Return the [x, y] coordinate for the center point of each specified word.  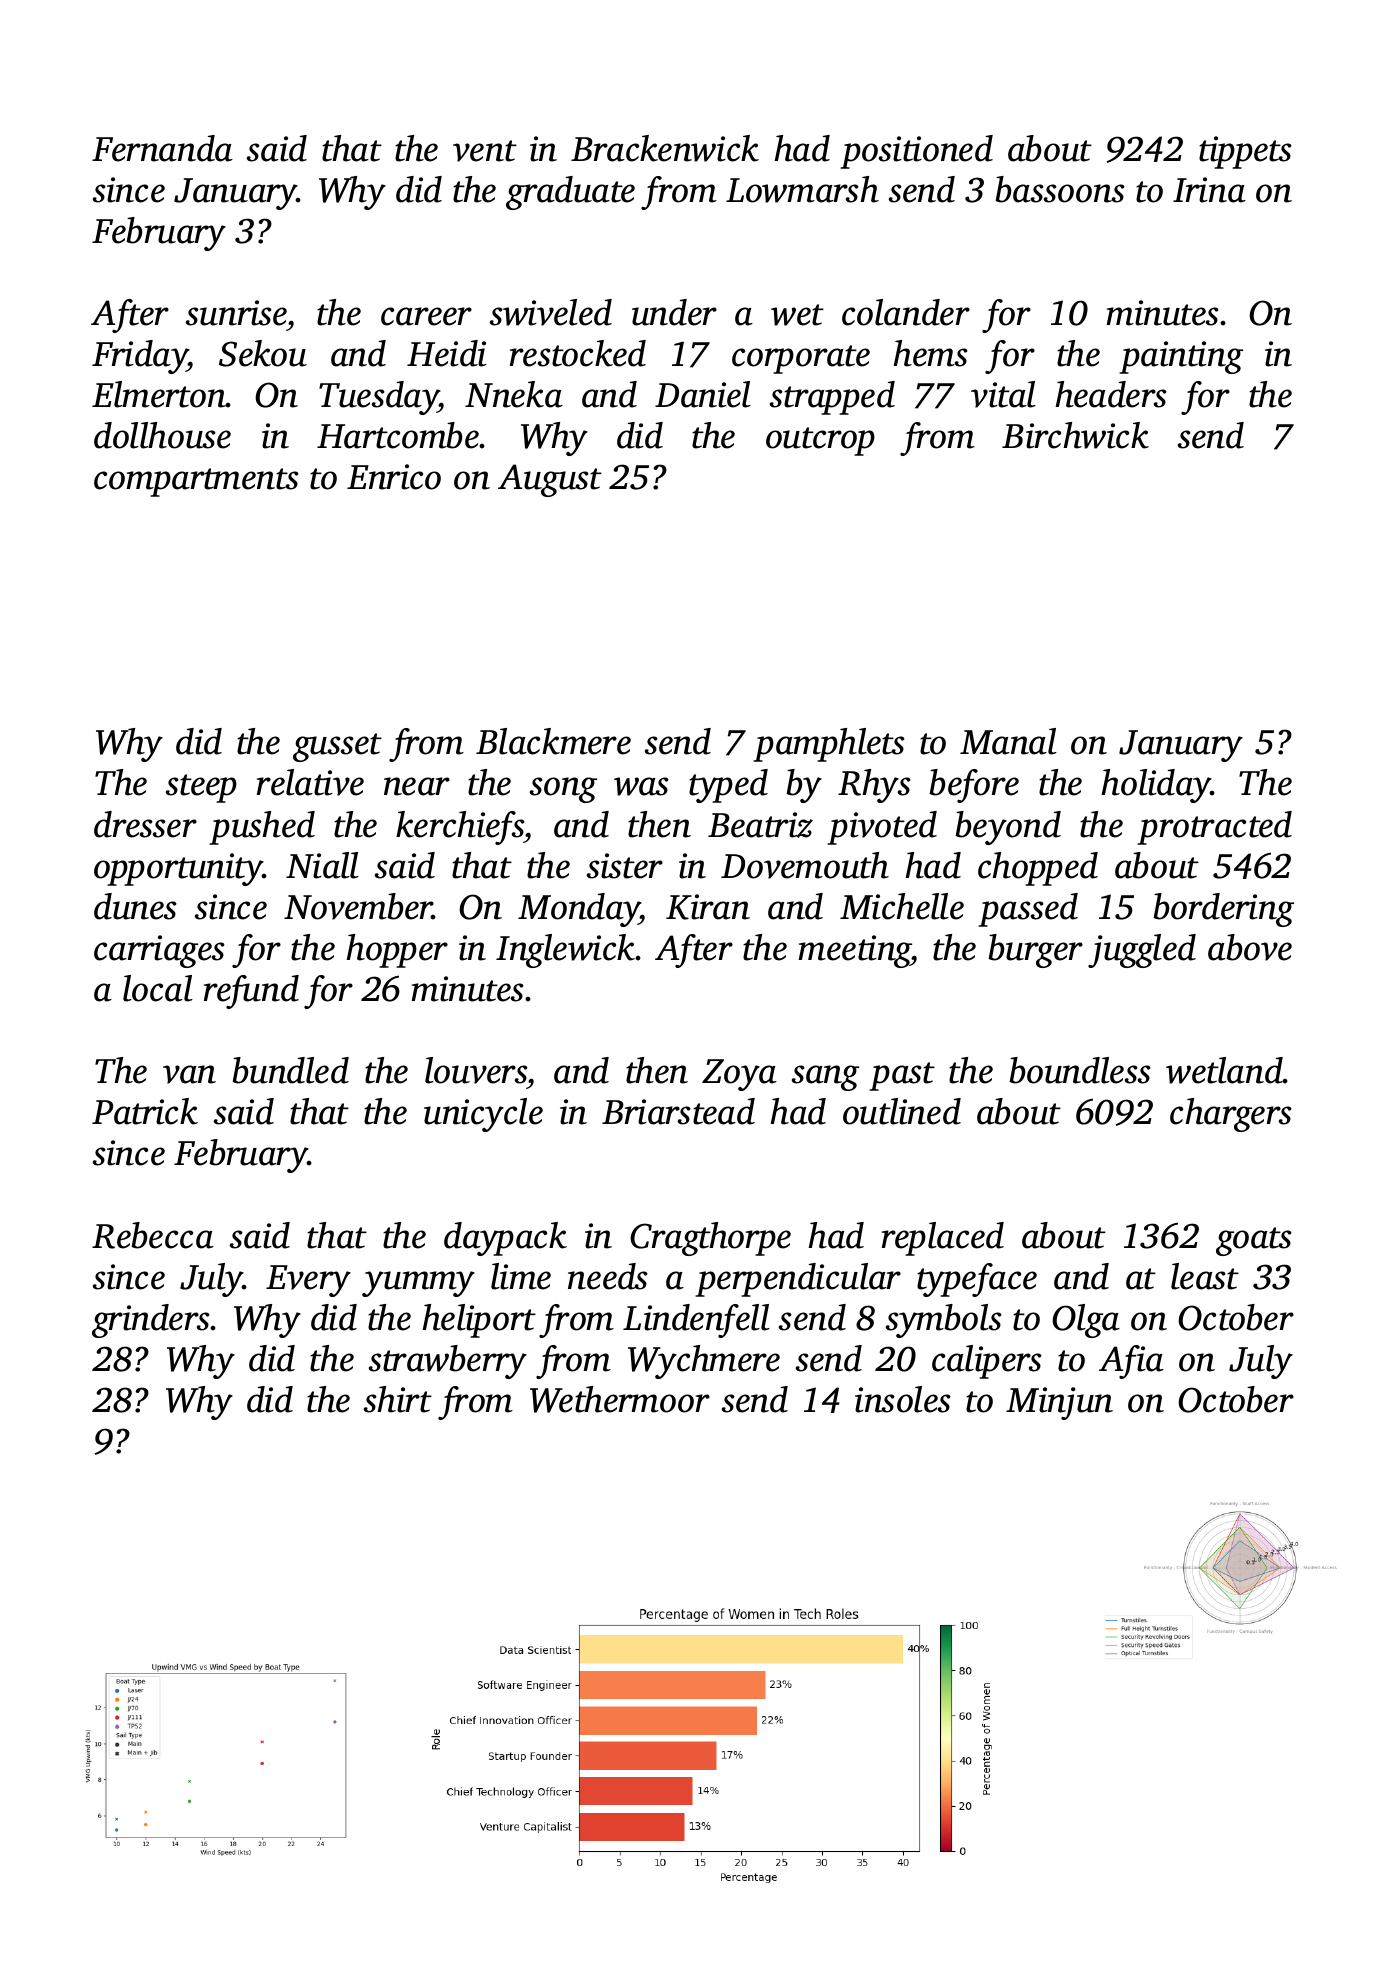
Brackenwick [665, 148]
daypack [505, 1239]
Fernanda [162, 148]
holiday [1156, 786]
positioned [916, 152]
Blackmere [553, 741]
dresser [145, 824]
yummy [418, 1284]
